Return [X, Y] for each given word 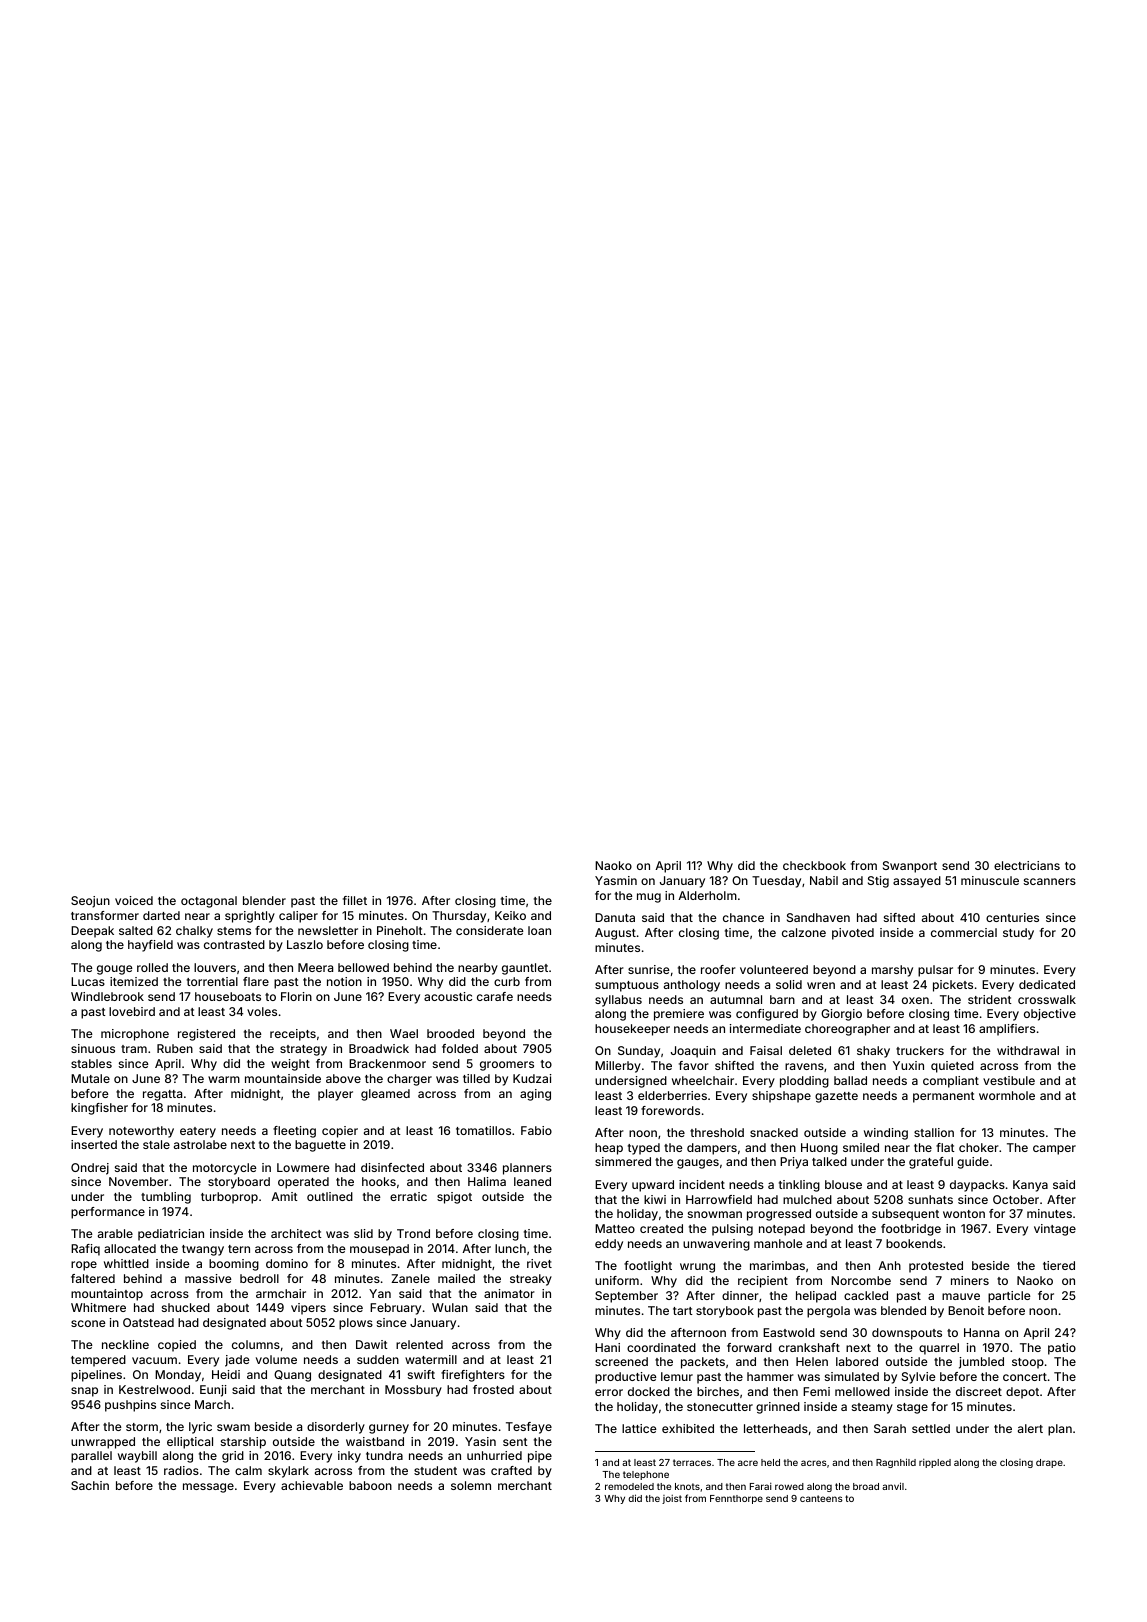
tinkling [799, 1186]
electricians [1027, 865]
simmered [623, 1161]
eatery [198, 1132]
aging [535, 1095]
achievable [312, 1485]
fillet [355, 900]
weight [290, 1065]
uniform [617, 1280]
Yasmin [616, 880]
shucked [186, 1307]
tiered [1059, 1265]
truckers [920, 1050]
